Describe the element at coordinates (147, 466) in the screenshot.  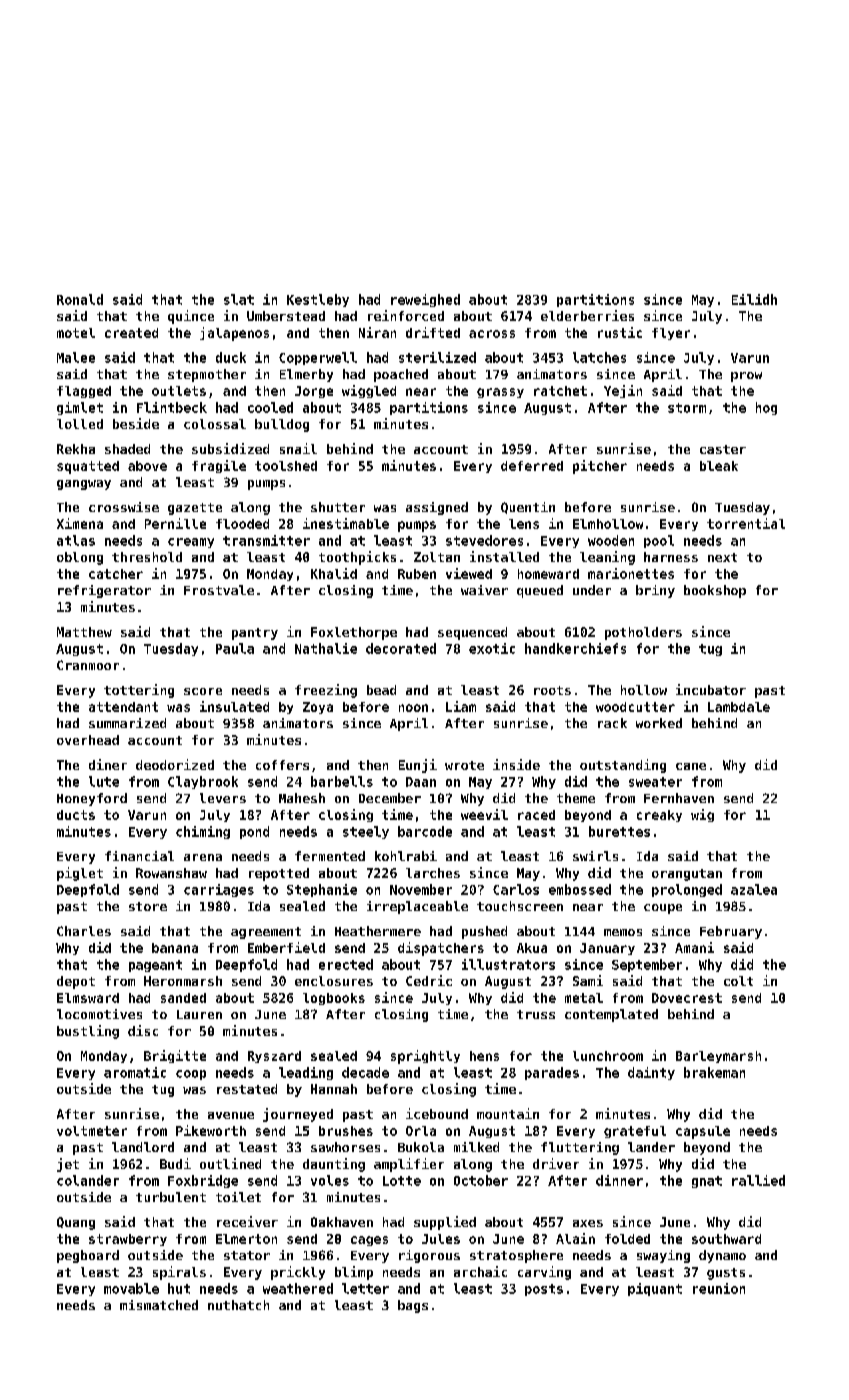
I see `above` at that location.
